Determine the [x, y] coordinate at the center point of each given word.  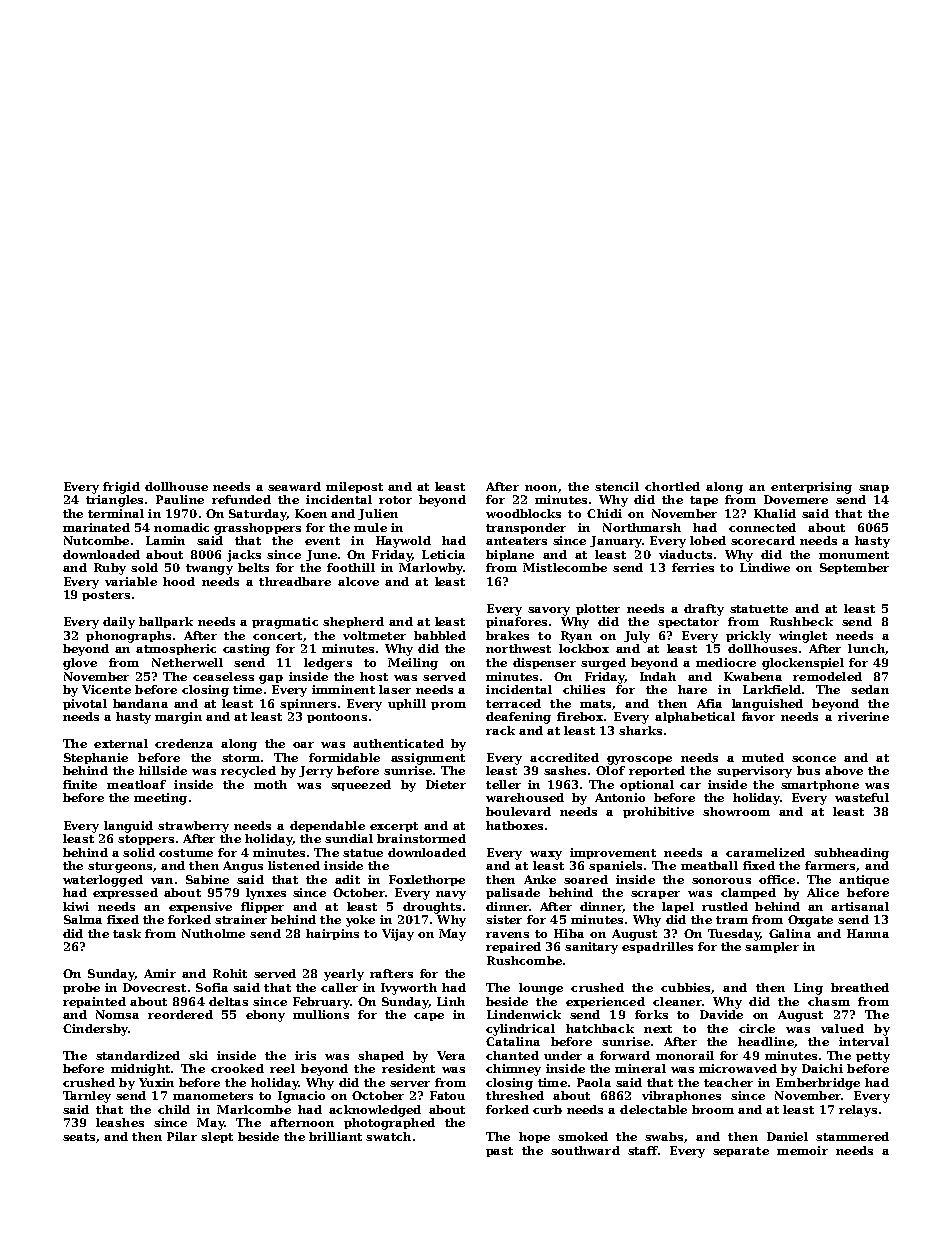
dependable [327, 826]
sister [504, 919]
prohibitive [658, 812]
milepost [354, 487]
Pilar [182, 1136]
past [499, 1152]
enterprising [811, 488]
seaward [294, 486]
